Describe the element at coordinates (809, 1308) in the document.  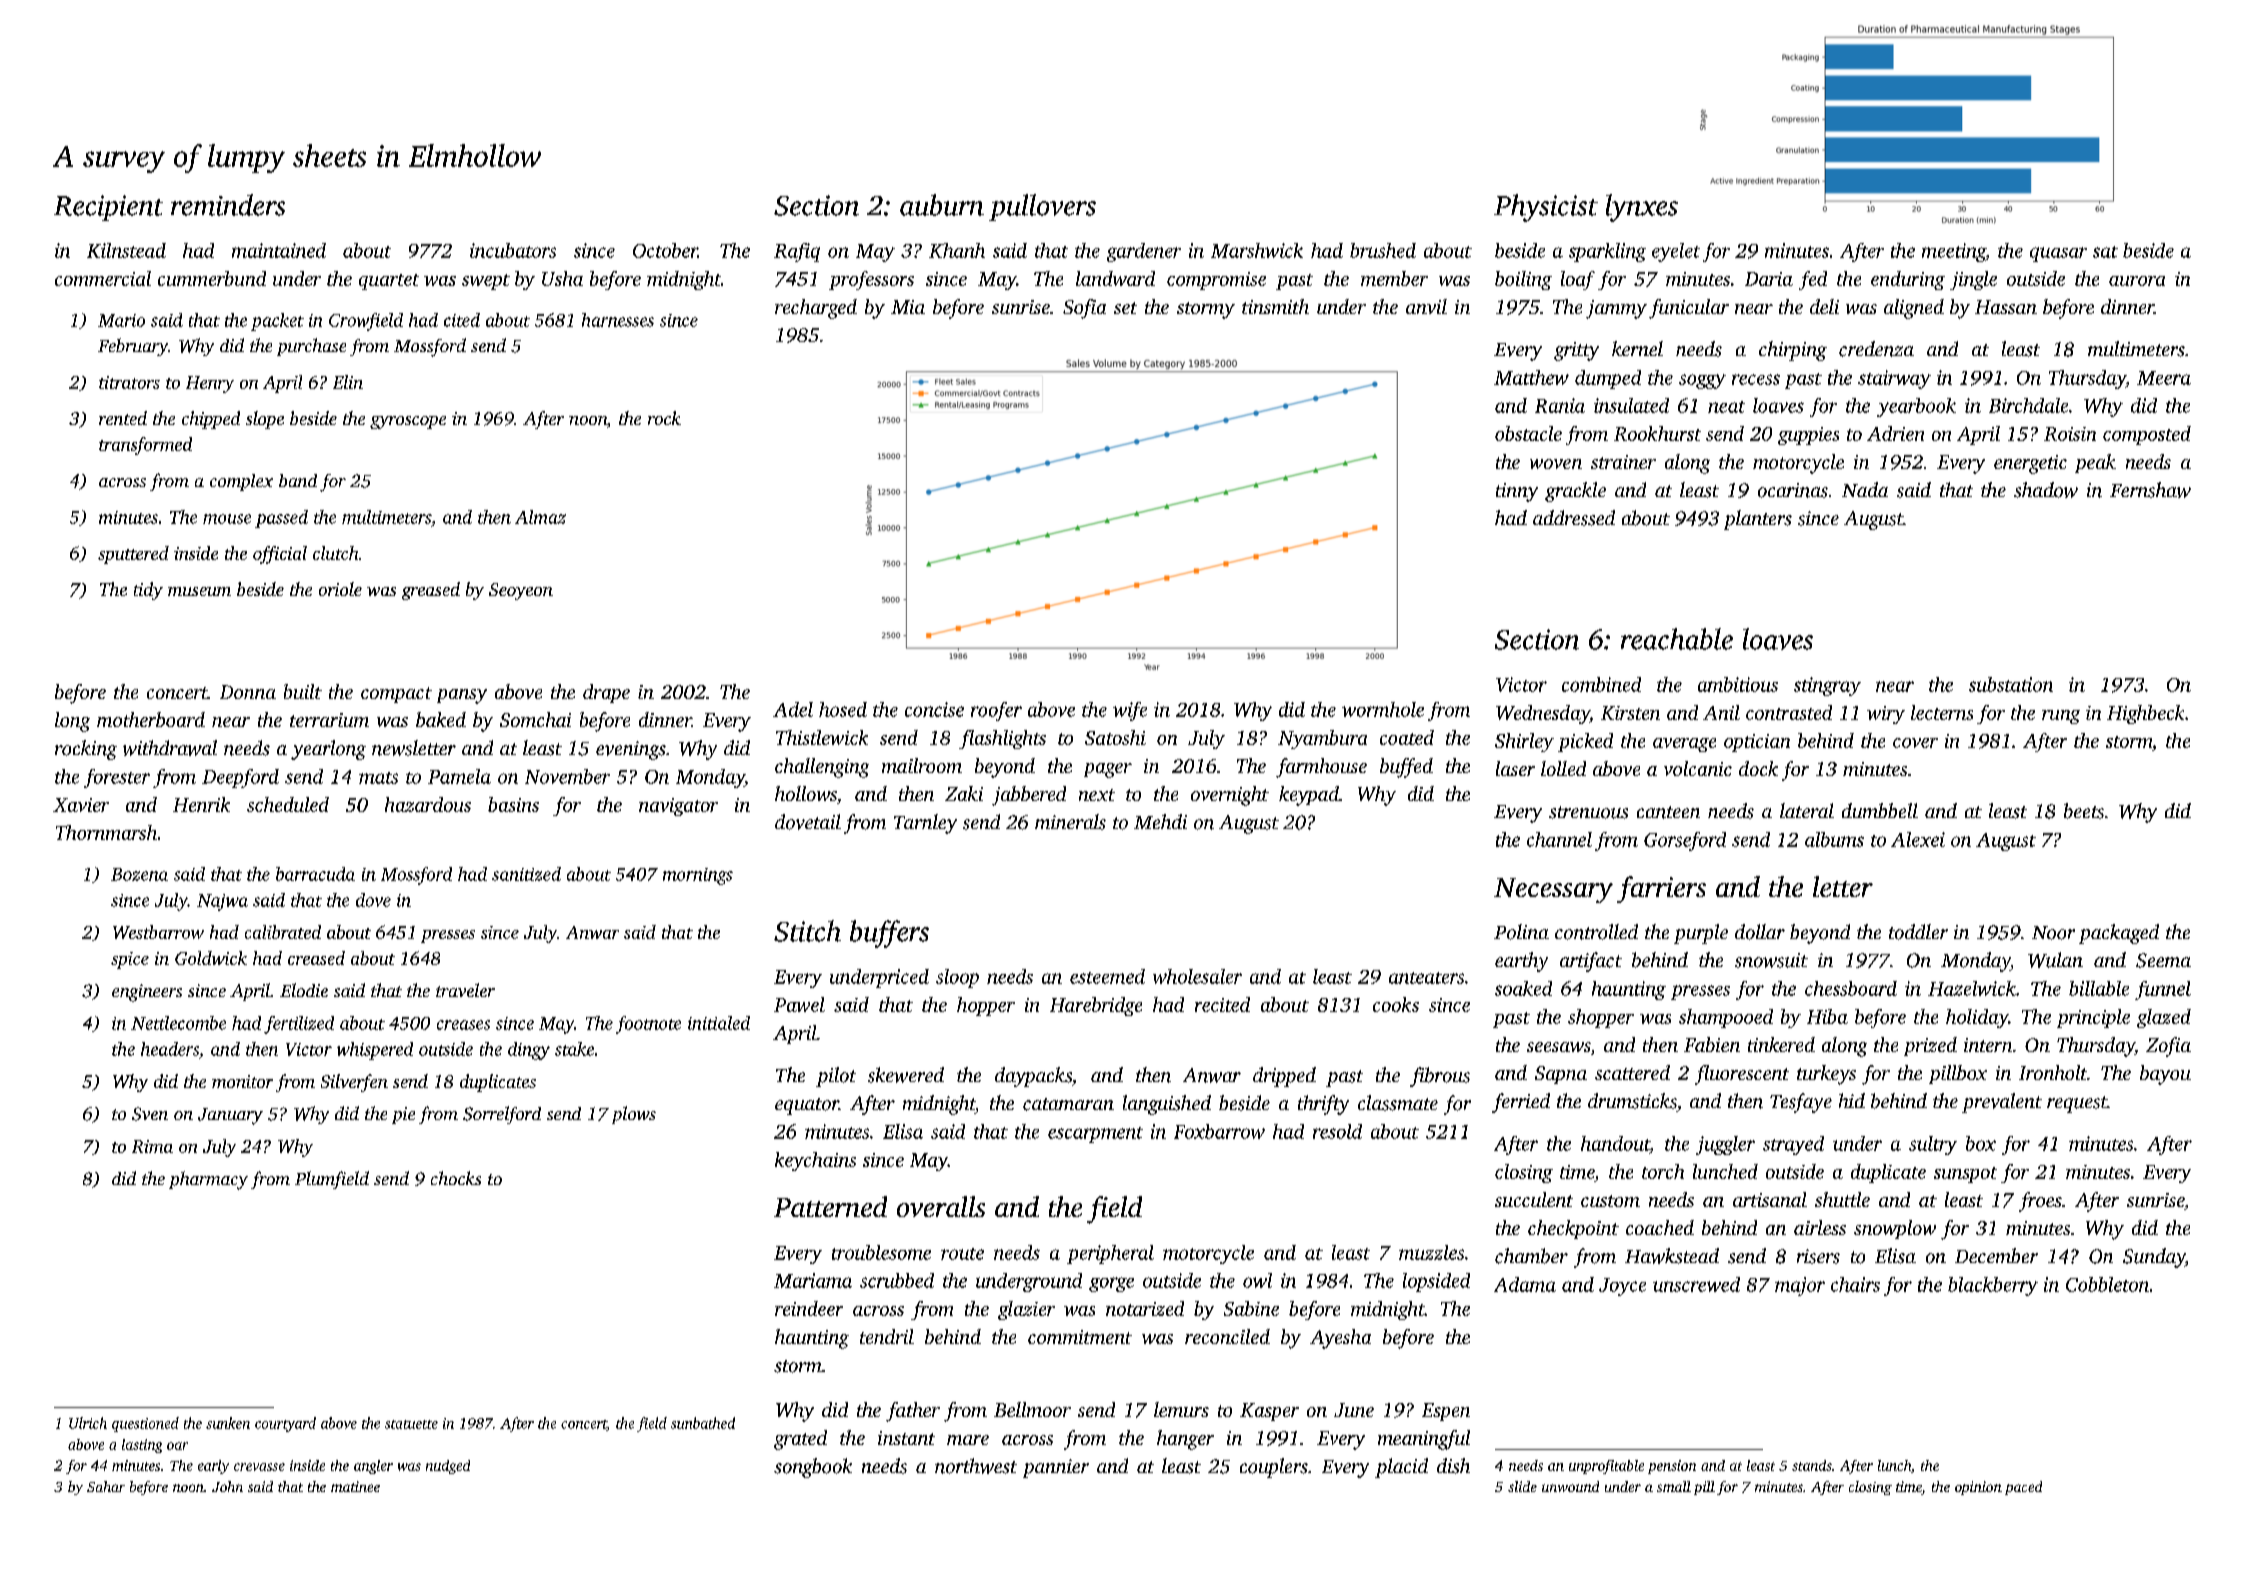
I see `reindeer` at that location.
